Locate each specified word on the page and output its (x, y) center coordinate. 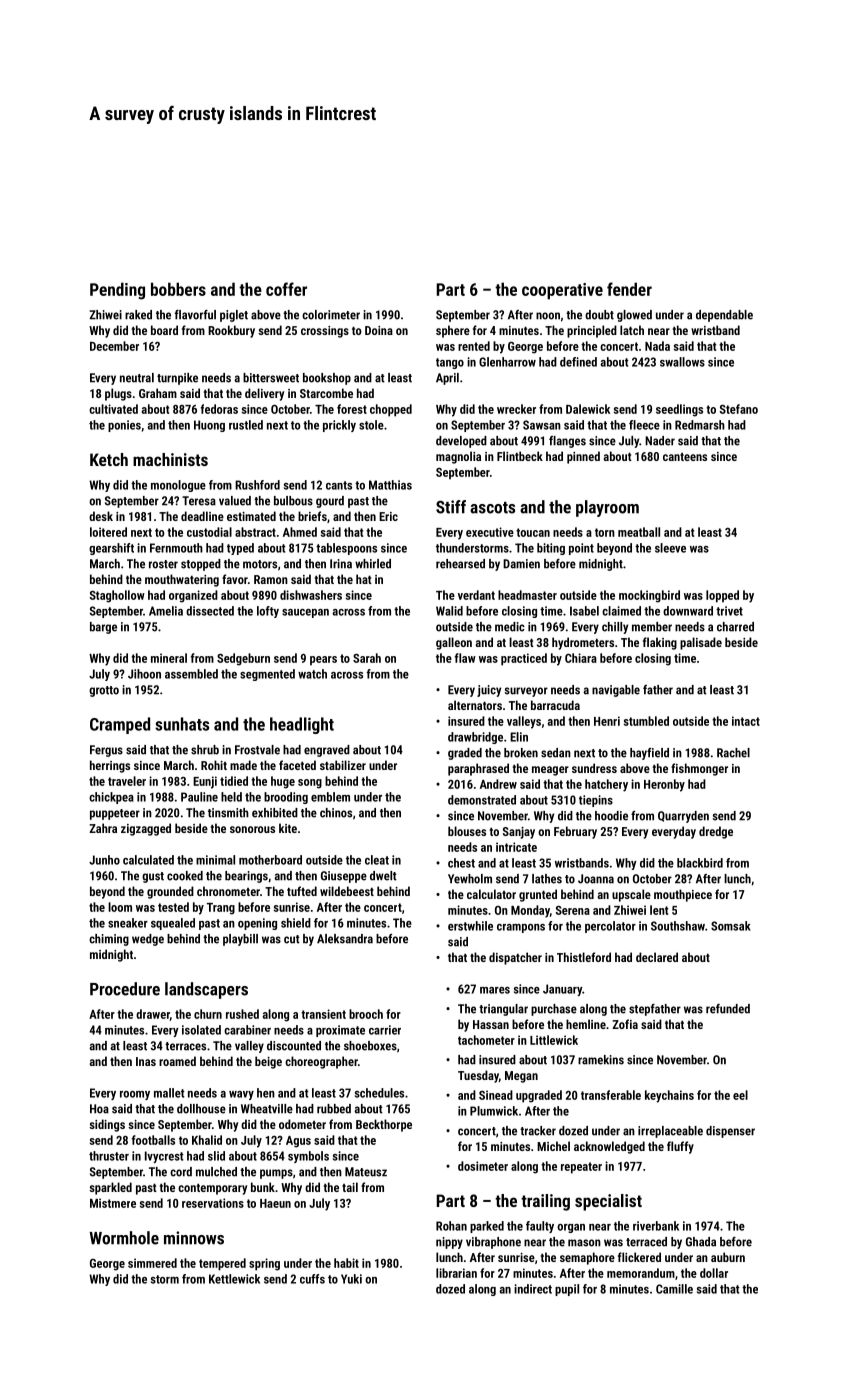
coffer (286, 289)
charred (735, 627)
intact (746, 721)
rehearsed (460, 564)
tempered (222, 1264)
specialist (608, 1202)
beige (268, 1062)
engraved (327, 751)
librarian (456, 1273)
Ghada (701, 1242)
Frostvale (257, 750)
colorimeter (331, 315)
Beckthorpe (384, 1125)
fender (629, 289)
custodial (209, 532)
